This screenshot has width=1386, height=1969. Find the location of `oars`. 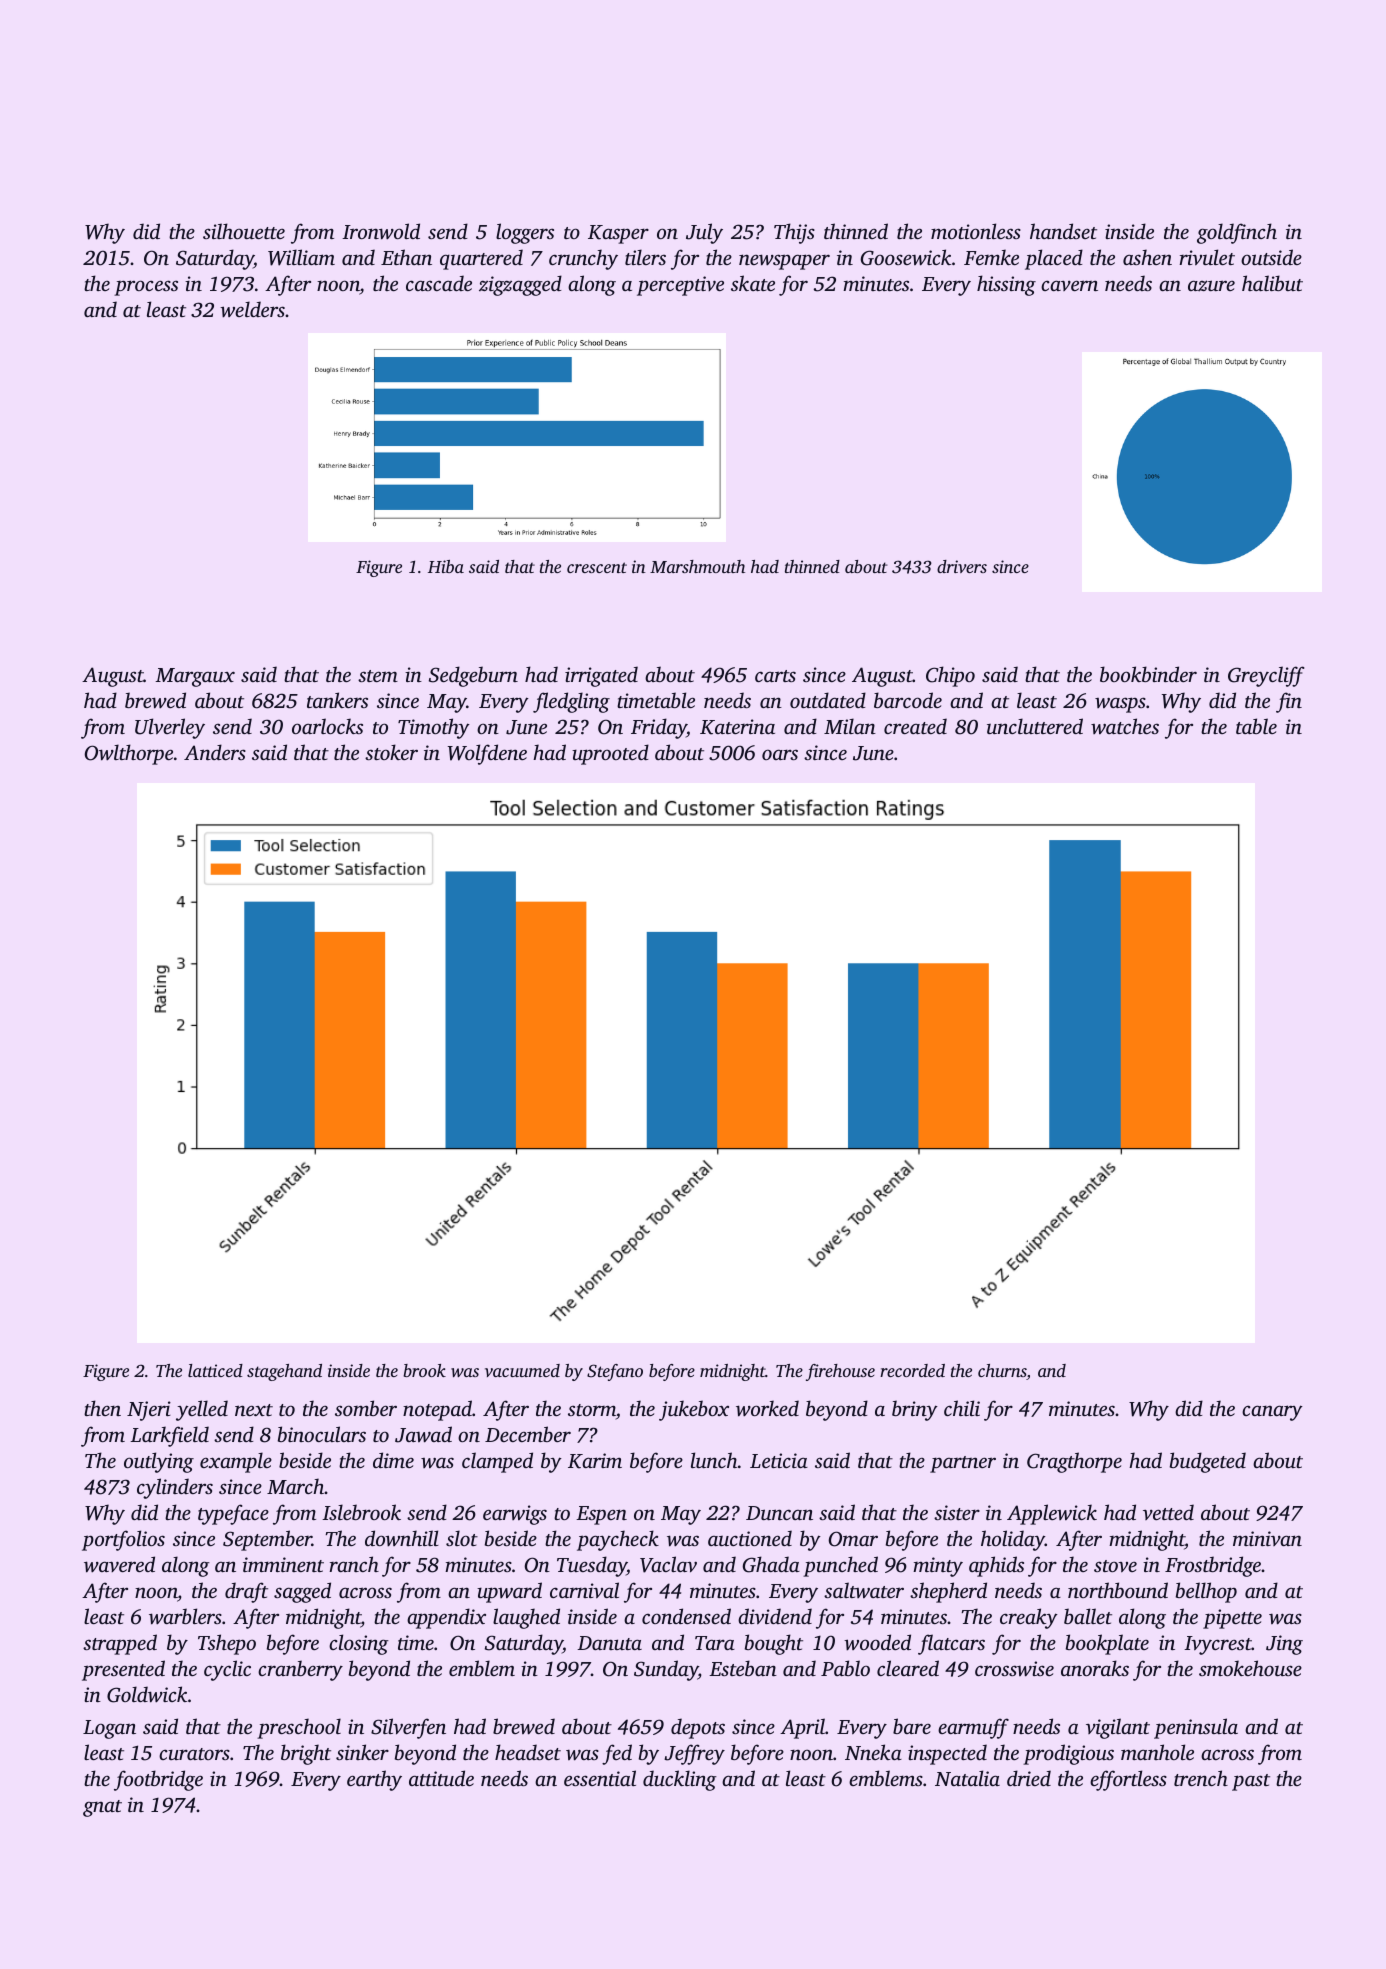

oars is located at coordinates (780, 754).
